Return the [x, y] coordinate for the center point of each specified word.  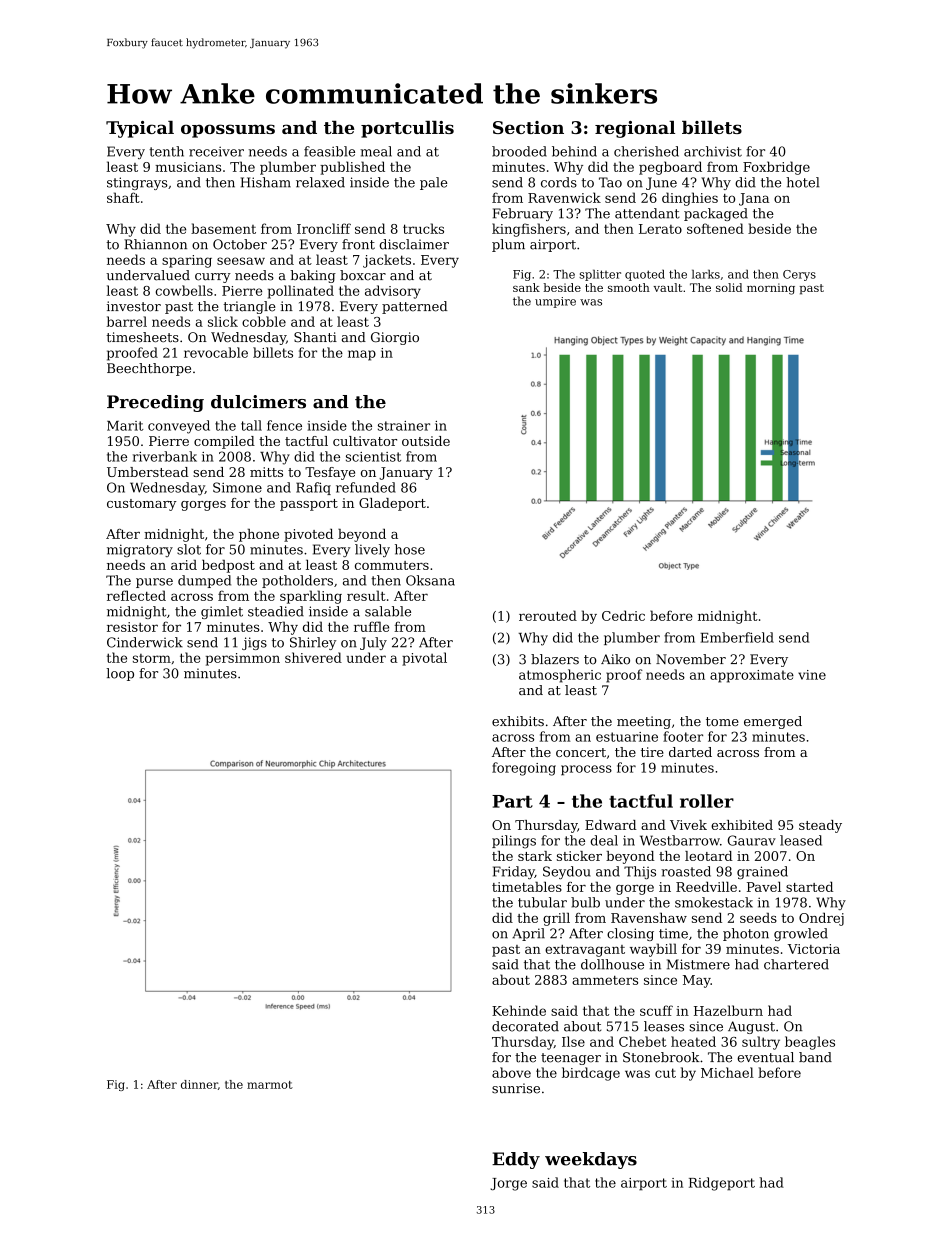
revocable [216, 352]
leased [801, 840]
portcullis [407, 129]
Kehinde [519, 1010]
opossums [228, 131]
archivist [713, 151]
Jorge [508, 1184]
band [815, 1057]
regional [635, 129]
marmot [270, 1085]
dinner [199, 1084]
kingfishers [529, 230]
